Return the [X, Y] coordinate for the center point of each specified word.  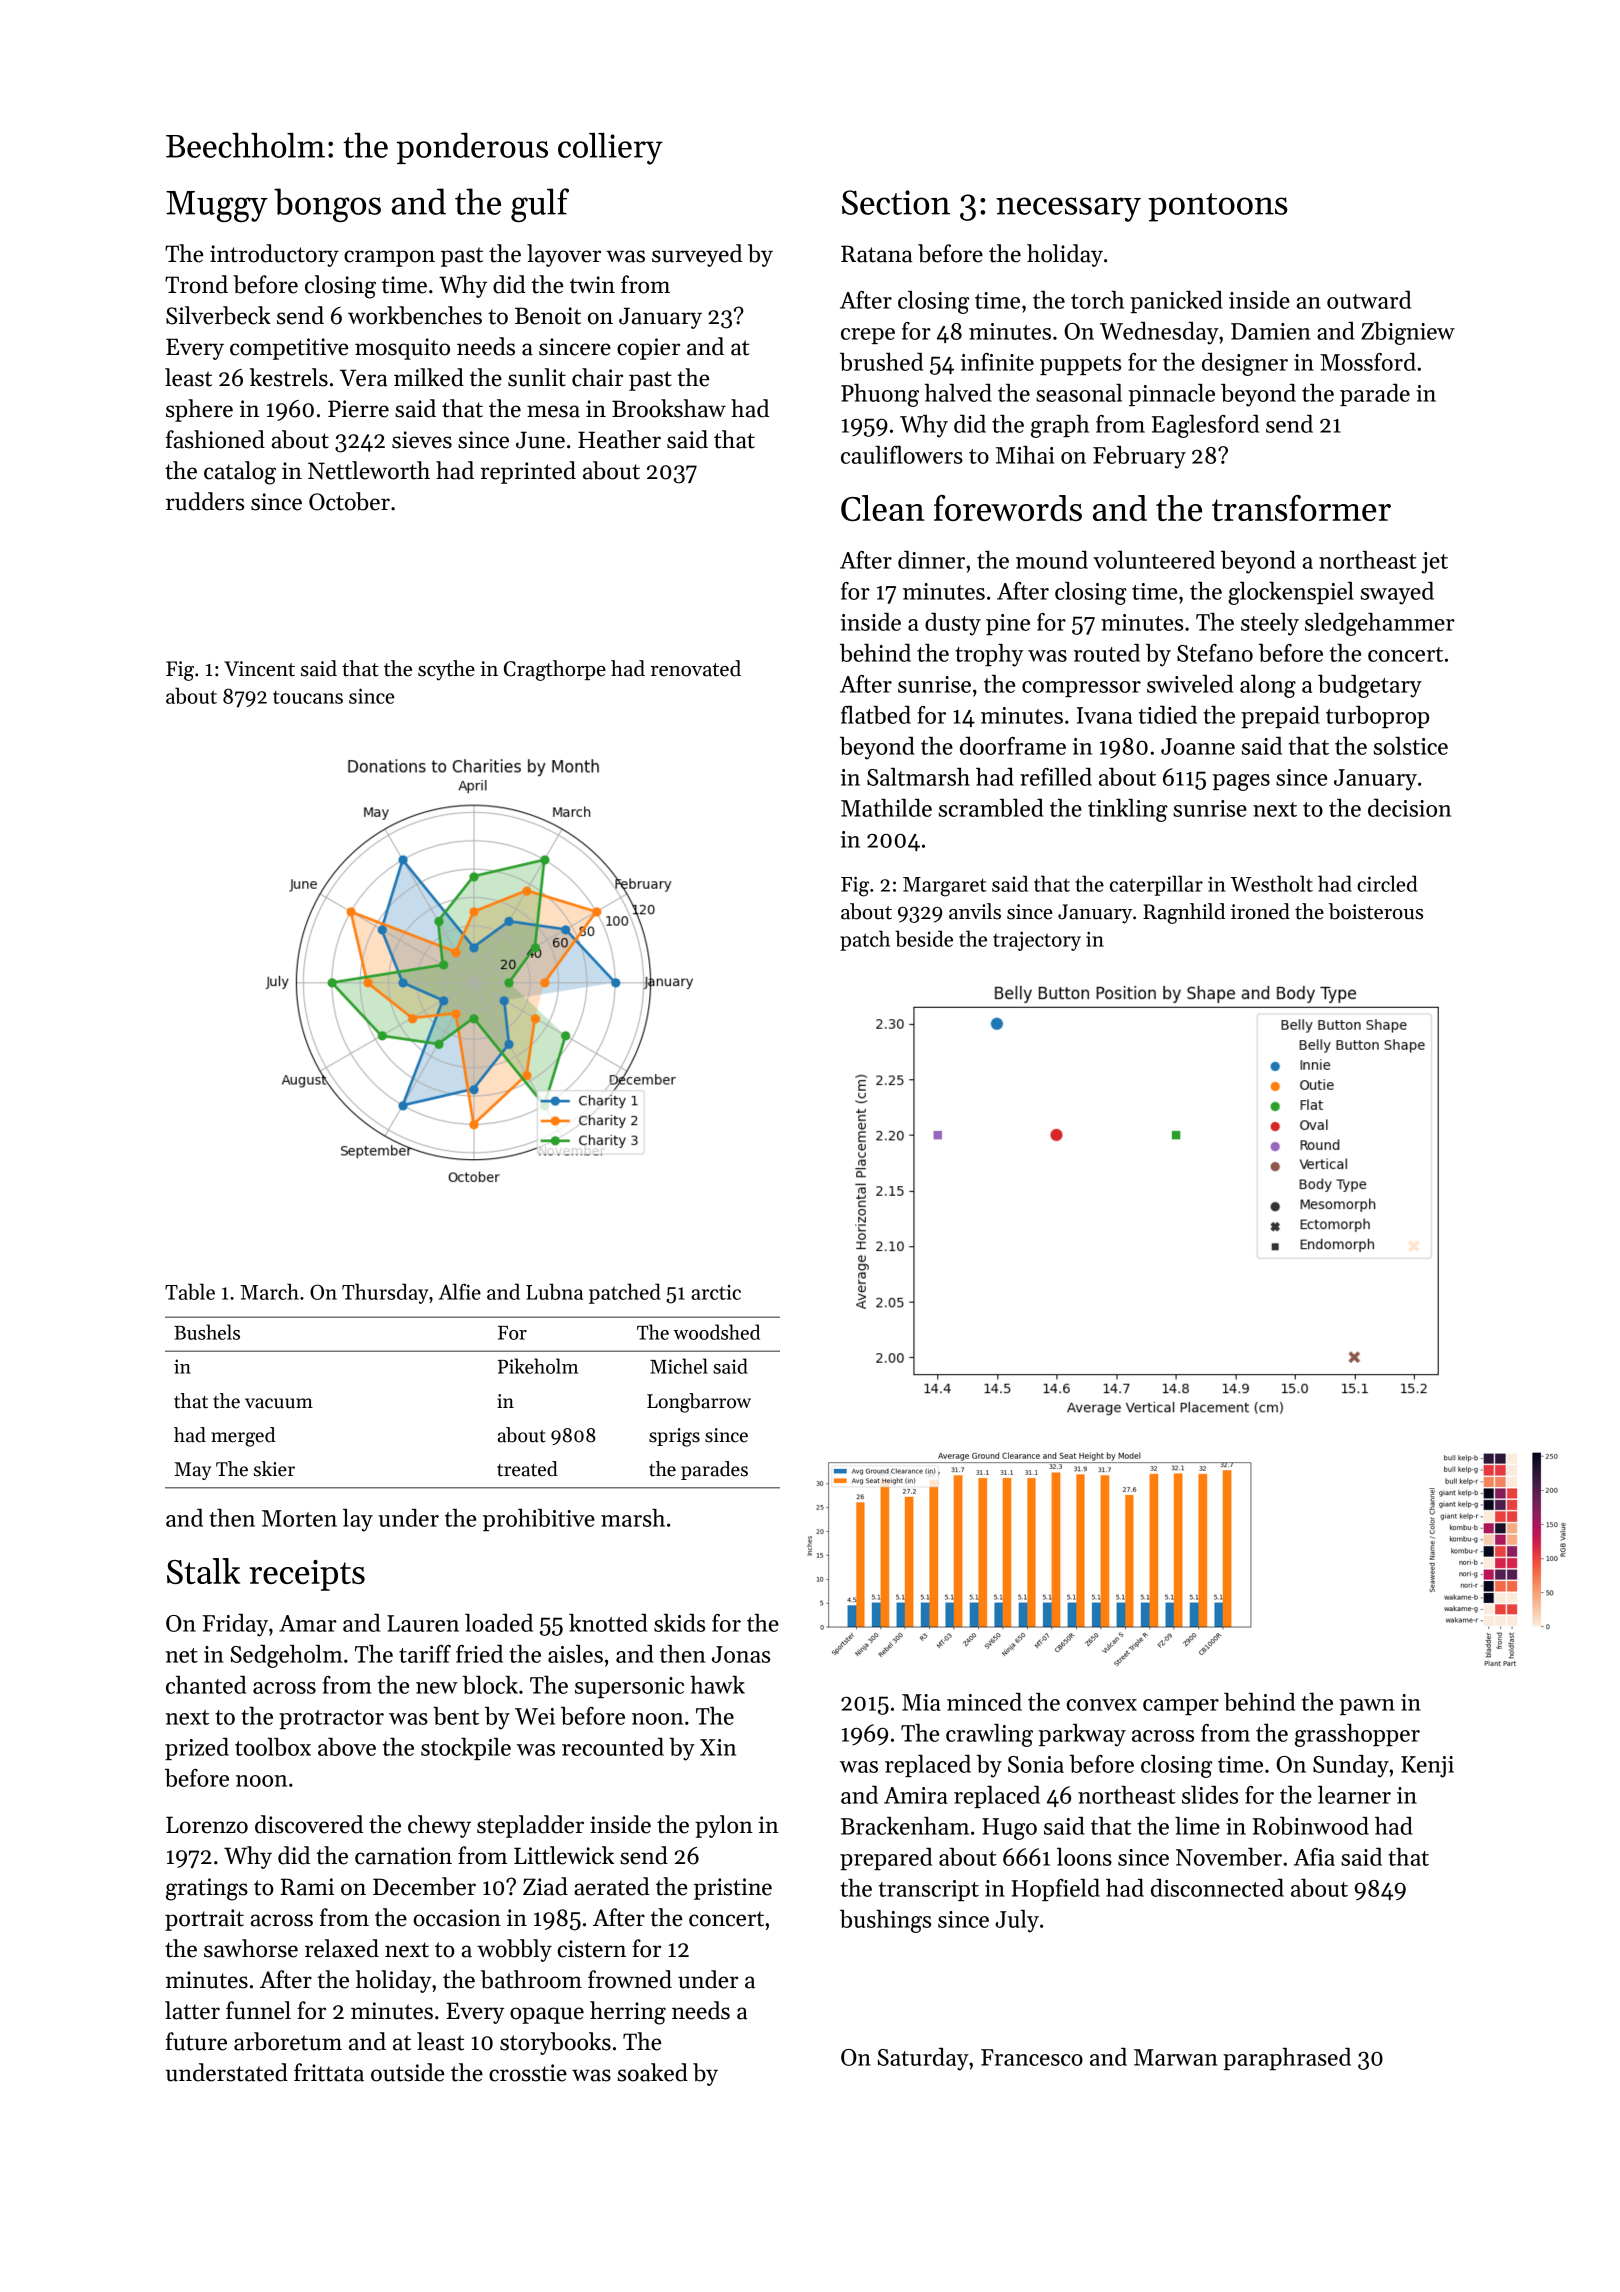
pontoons [1218, 207]
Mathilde [886, 808]
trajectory [1037, 941]
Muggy [217, 207]
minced [984, 1702]
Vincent [259, 669]
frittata [329, 2072]
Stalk [203, 1571]
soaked [653, 2072]
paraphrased [1287, 2059]
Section [896, 202]
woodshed [716, 1332]
